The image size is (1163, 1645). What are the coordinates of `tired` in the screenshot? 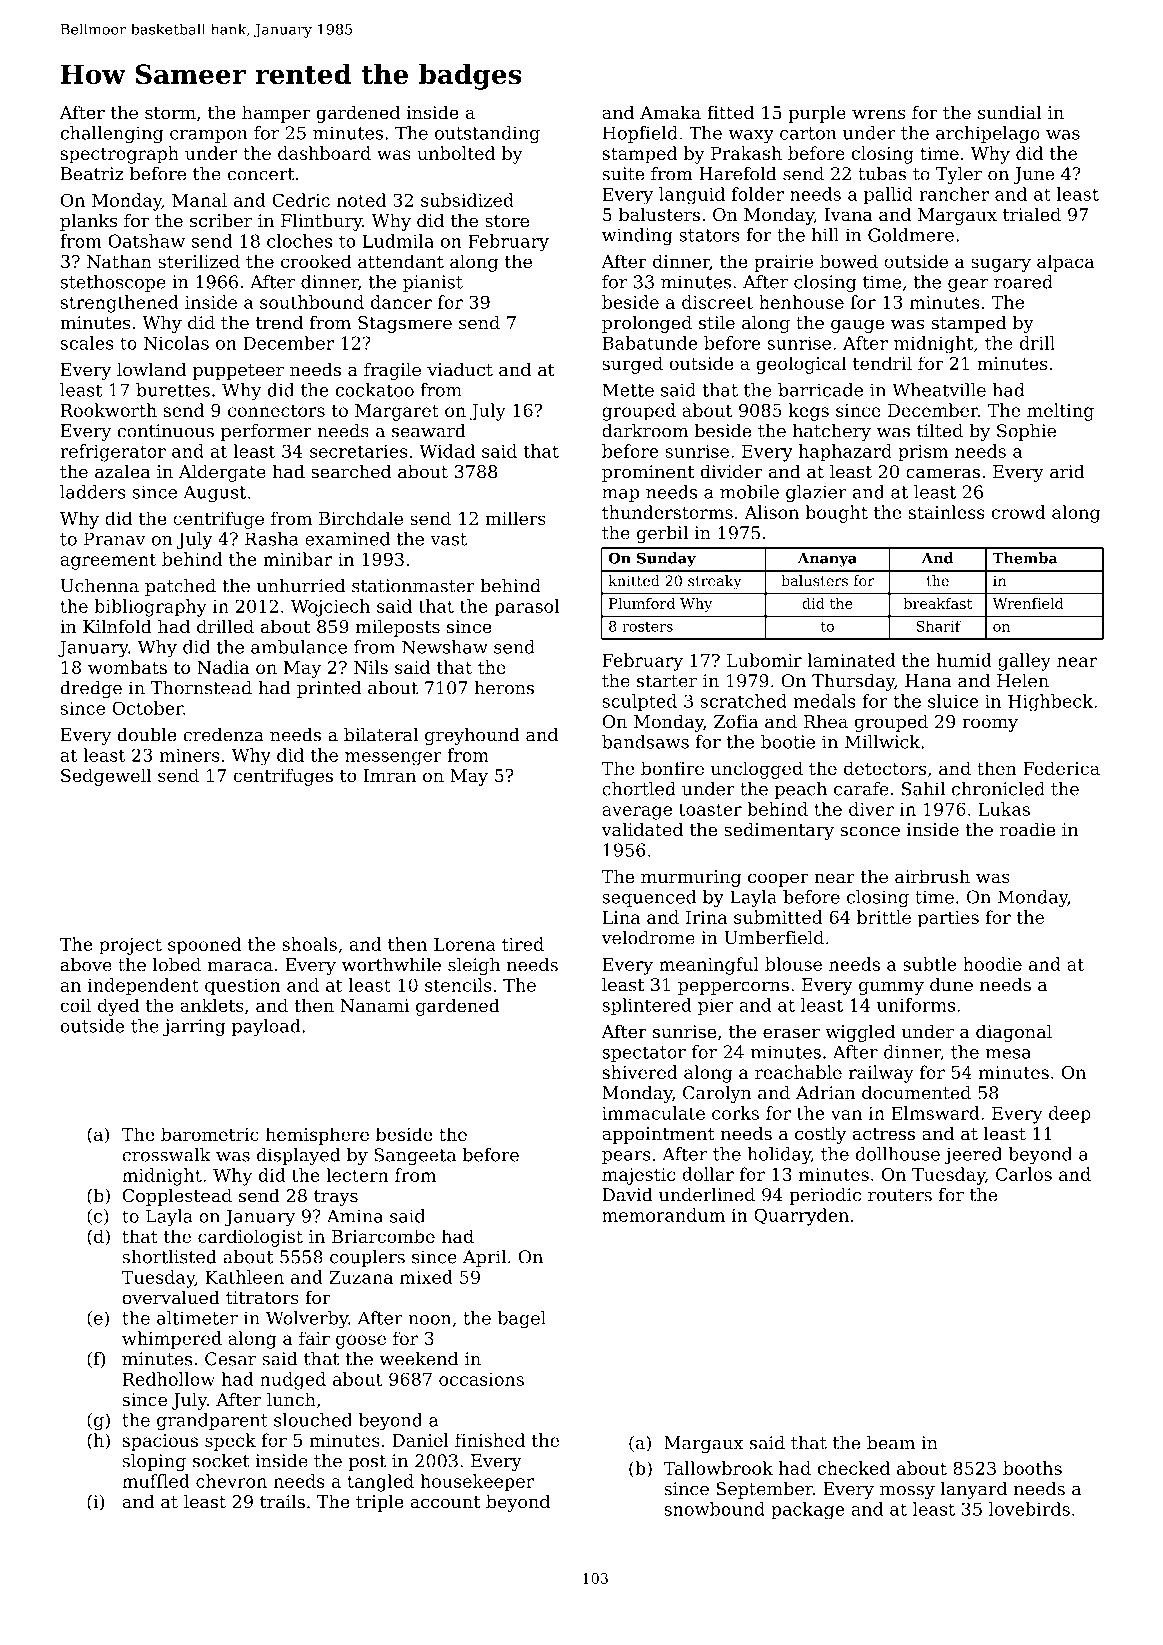 It's located at (523, 944).
